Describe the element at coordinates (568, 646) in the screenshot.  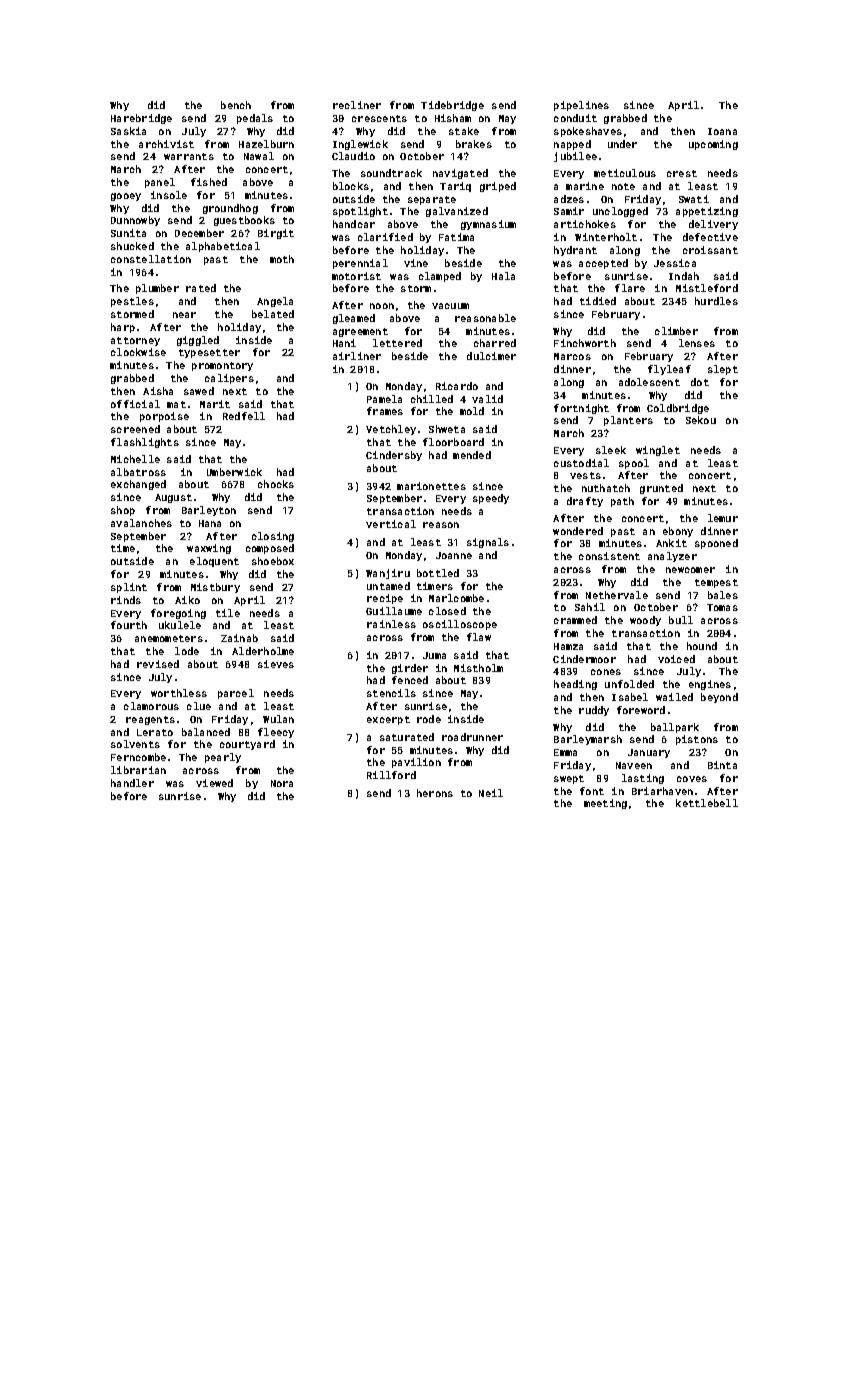
I see `Hamza` at that location.
